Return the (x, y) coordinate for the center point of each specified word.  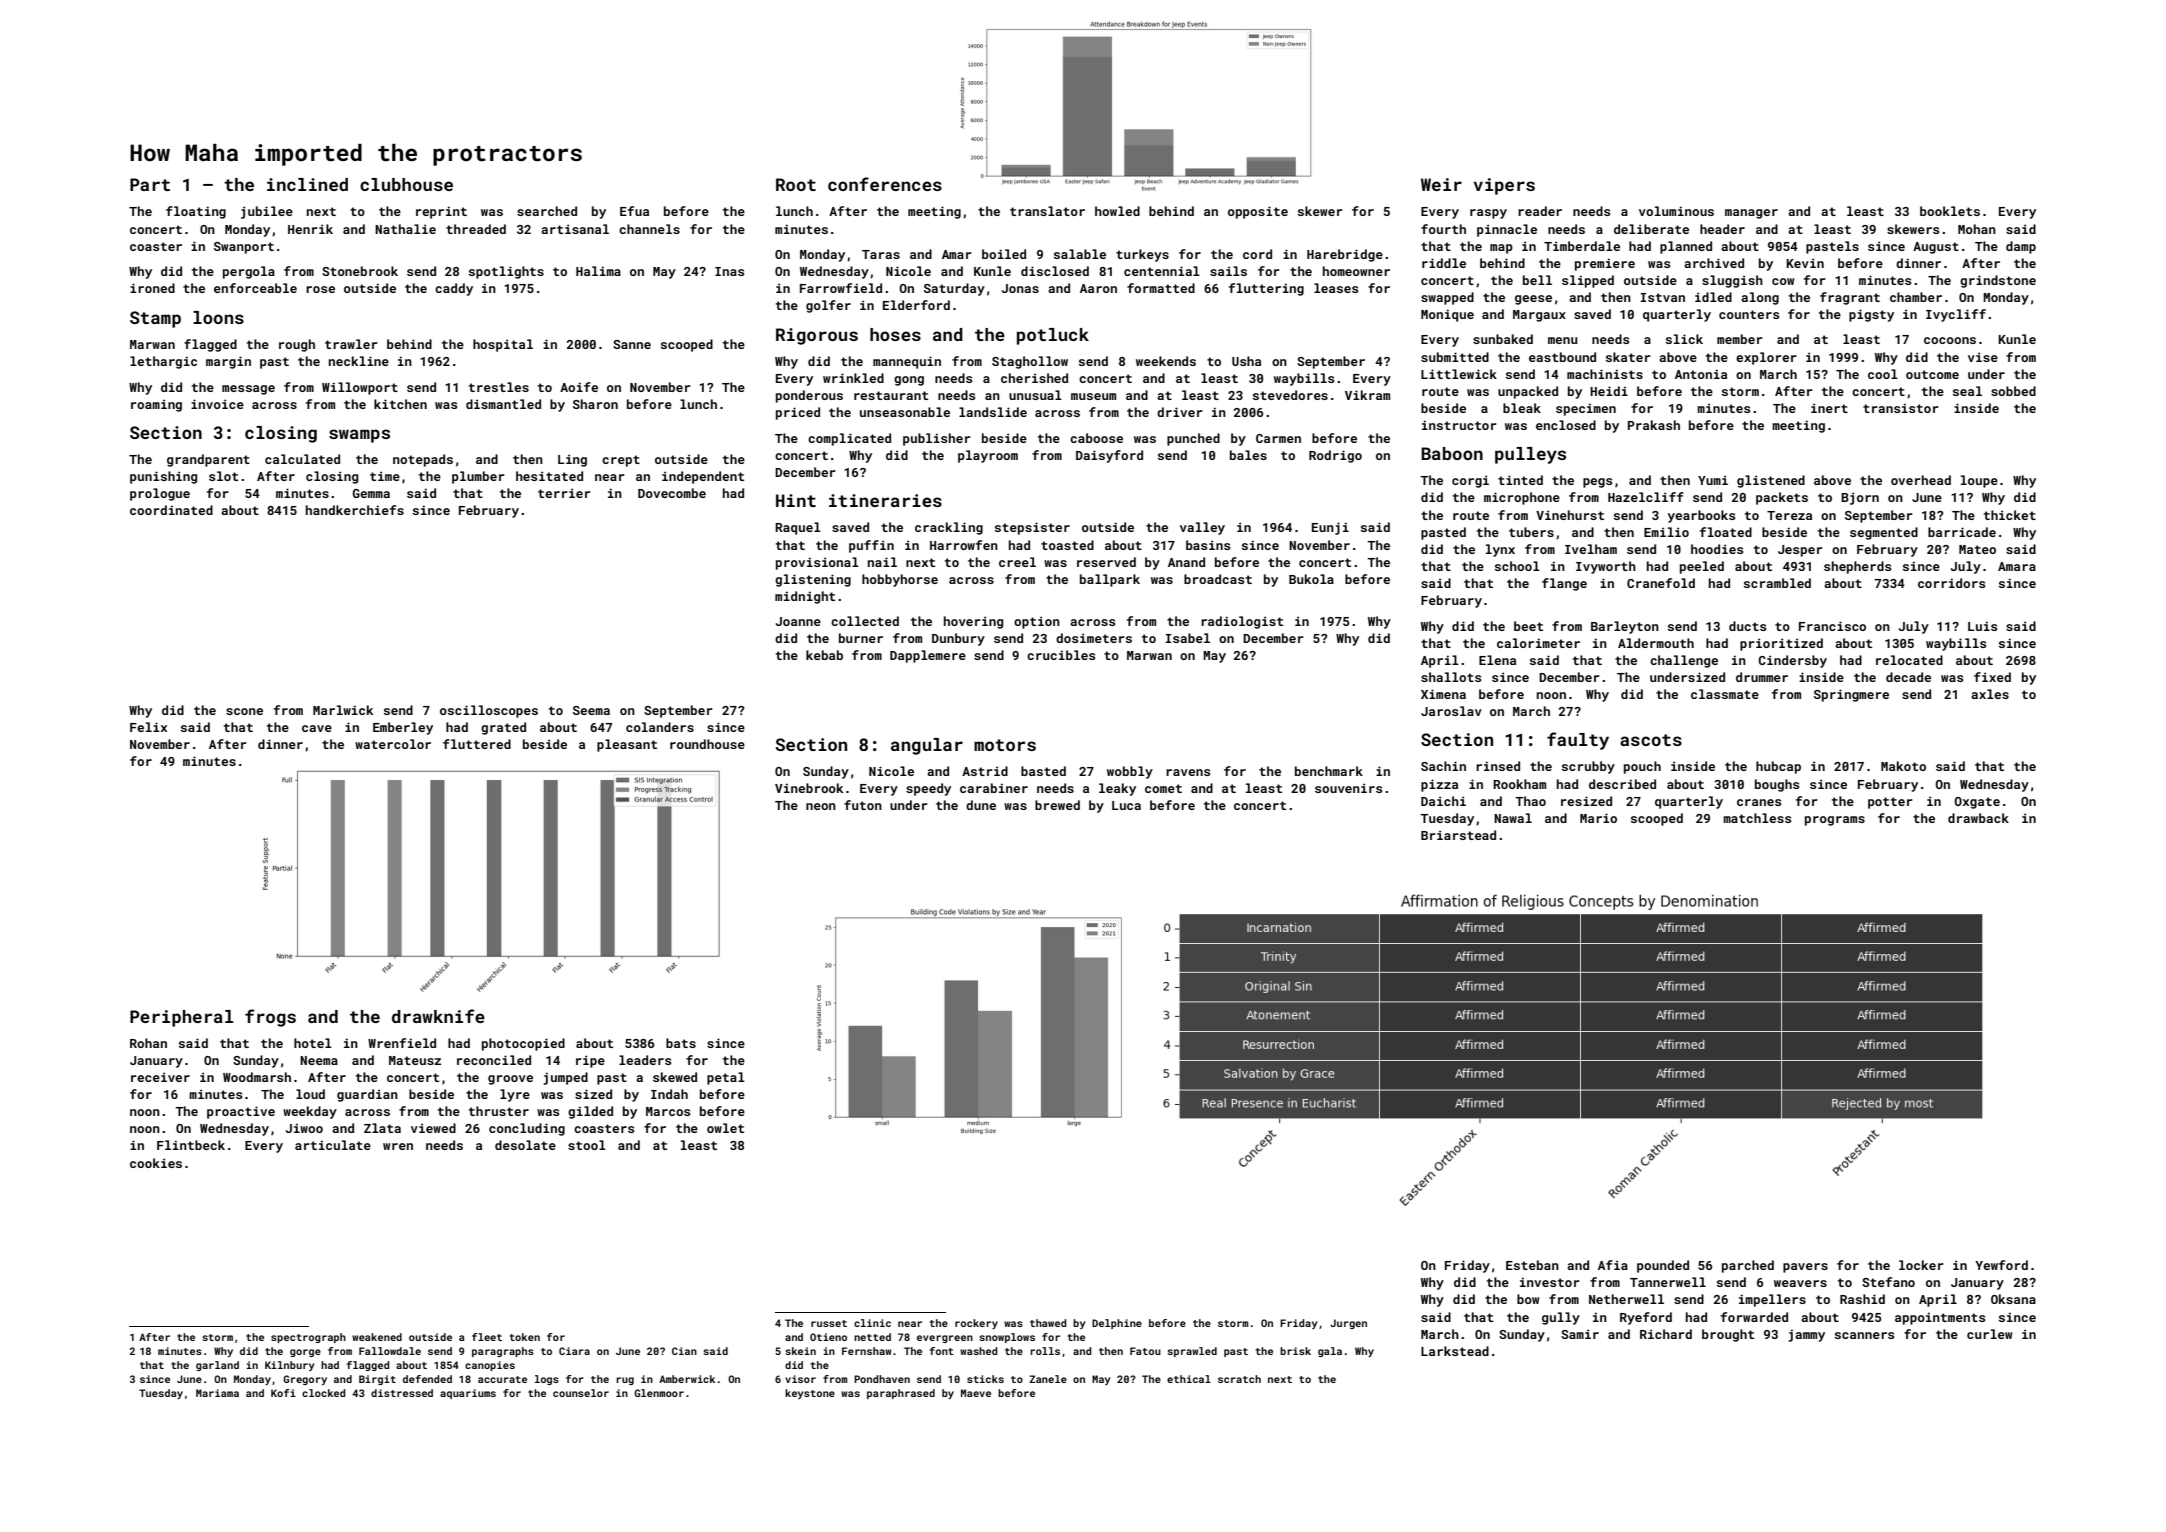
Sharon (595, 404)
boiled (1004, 254)
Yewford (2001, 1265)
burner (861, 638)
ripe (590, 1061)
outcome (1932, 374)
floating (196, 212)
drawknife (438, 1016)
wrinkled (853, 378)
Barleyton (1625, 627)
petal (726, 1078)
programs (1835, 821)
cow (1783, 281)
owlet (725, 1128)
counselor (581, 1393)
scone (244, 711)
